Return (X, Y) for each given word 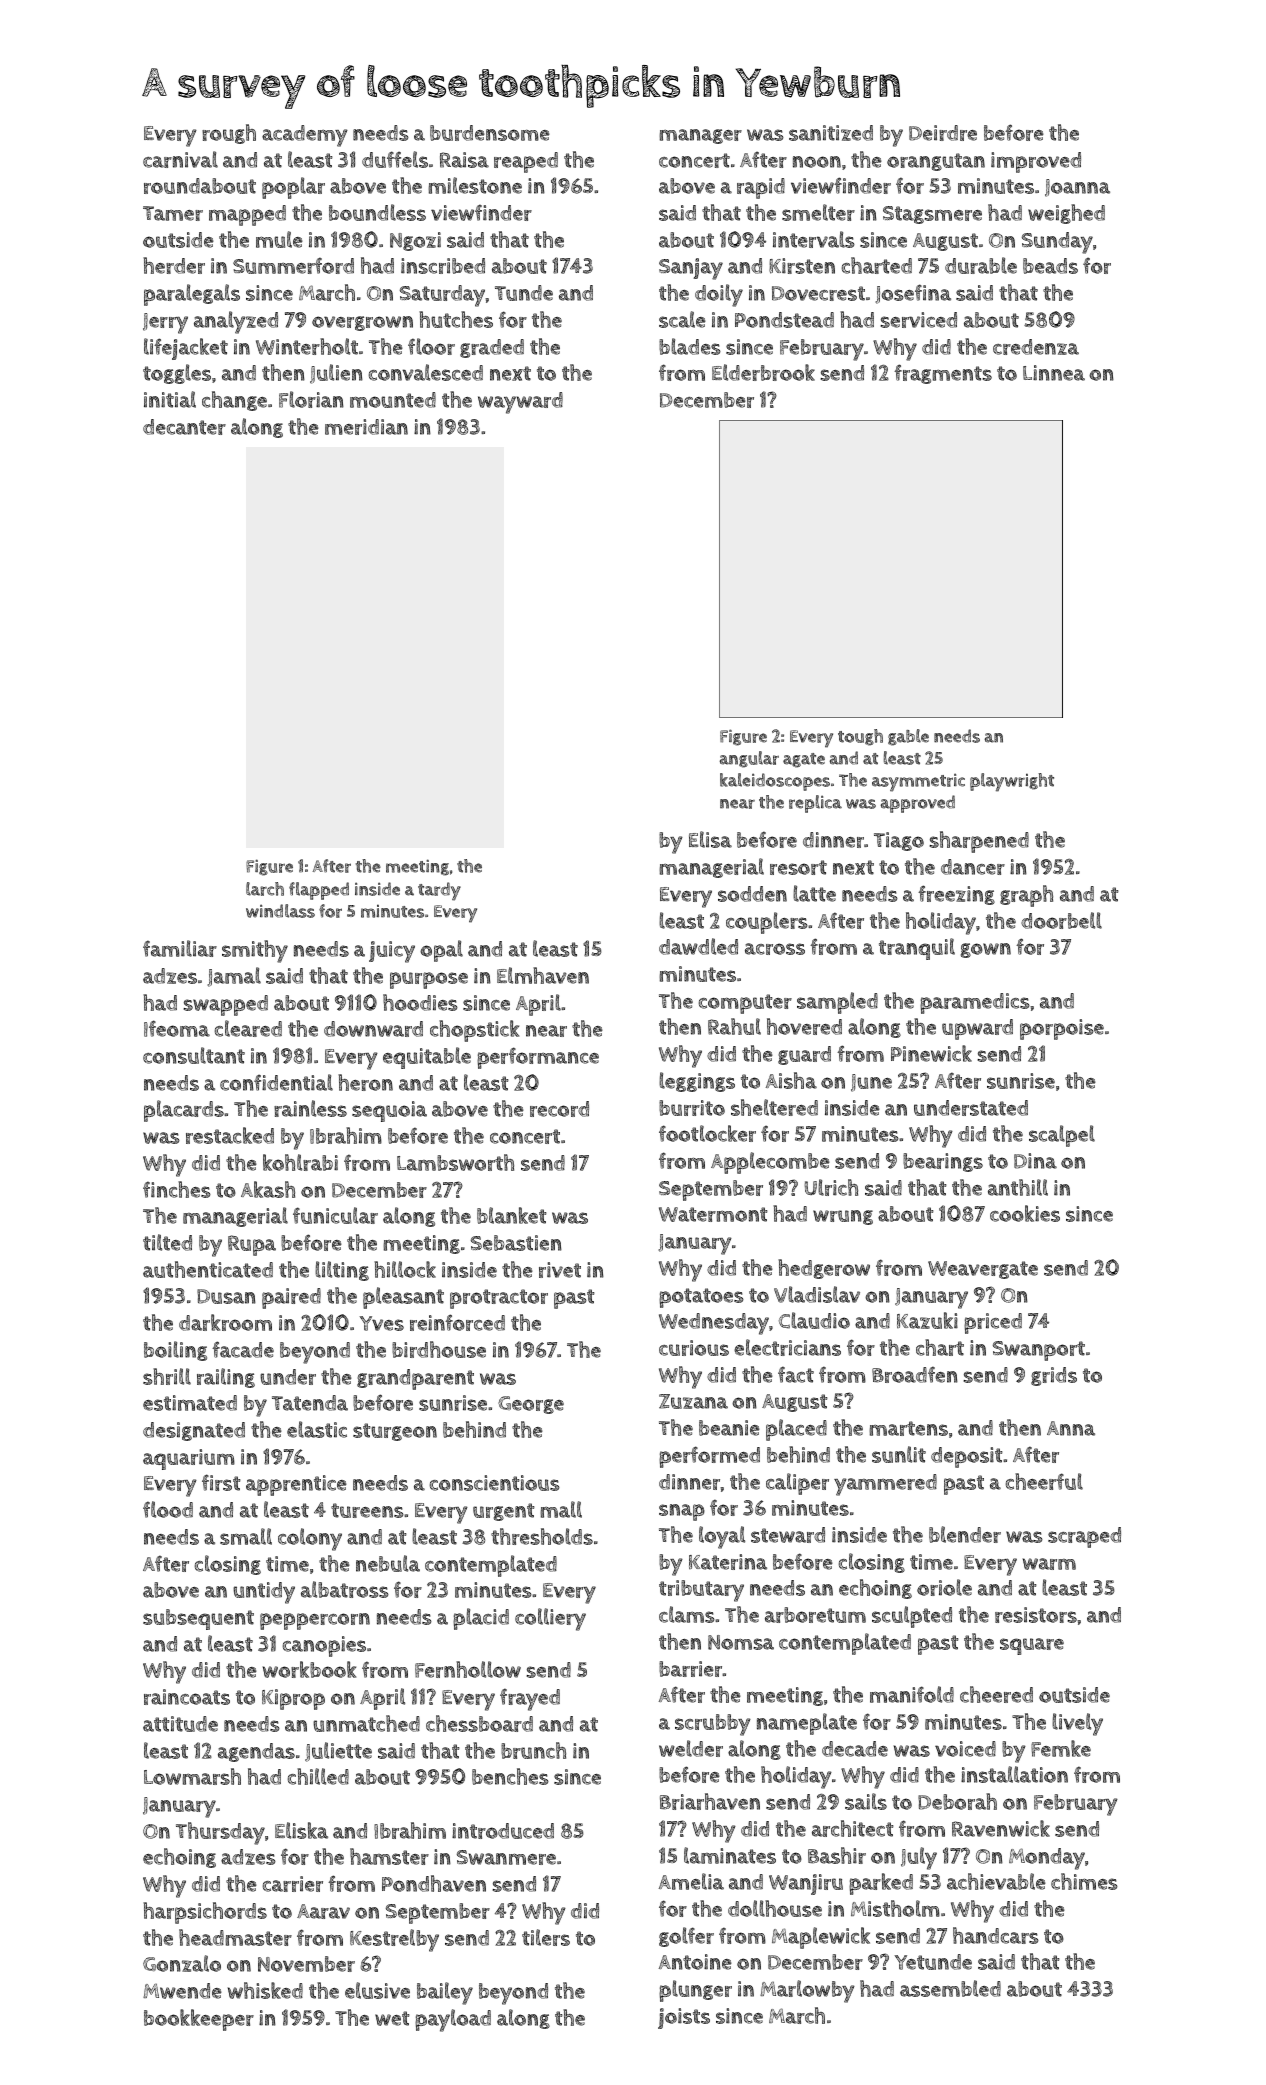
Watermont (713, 1214)
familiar (180, 948)
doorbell (1061, 920)
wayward (520, 403)
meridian (366, 427)
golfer (686, 1937)
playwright (1012, 782)
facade (243, 1349)
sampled (837, 1003)
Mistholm (895, 1908)
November (306, 1964)
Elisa (710, 839)
